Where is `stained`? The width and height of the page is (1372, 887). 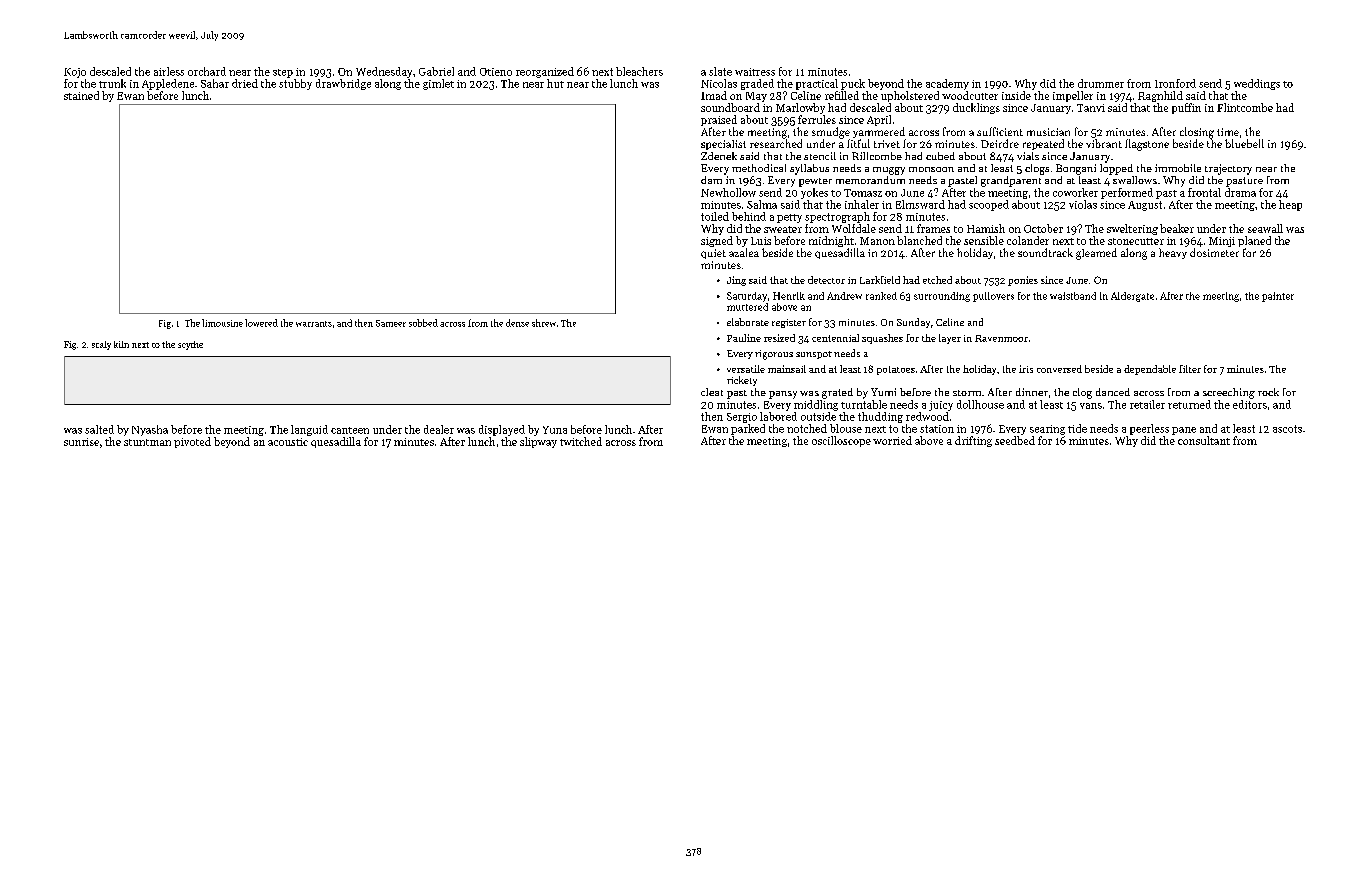
stained is located at coordinates (81, 95).
